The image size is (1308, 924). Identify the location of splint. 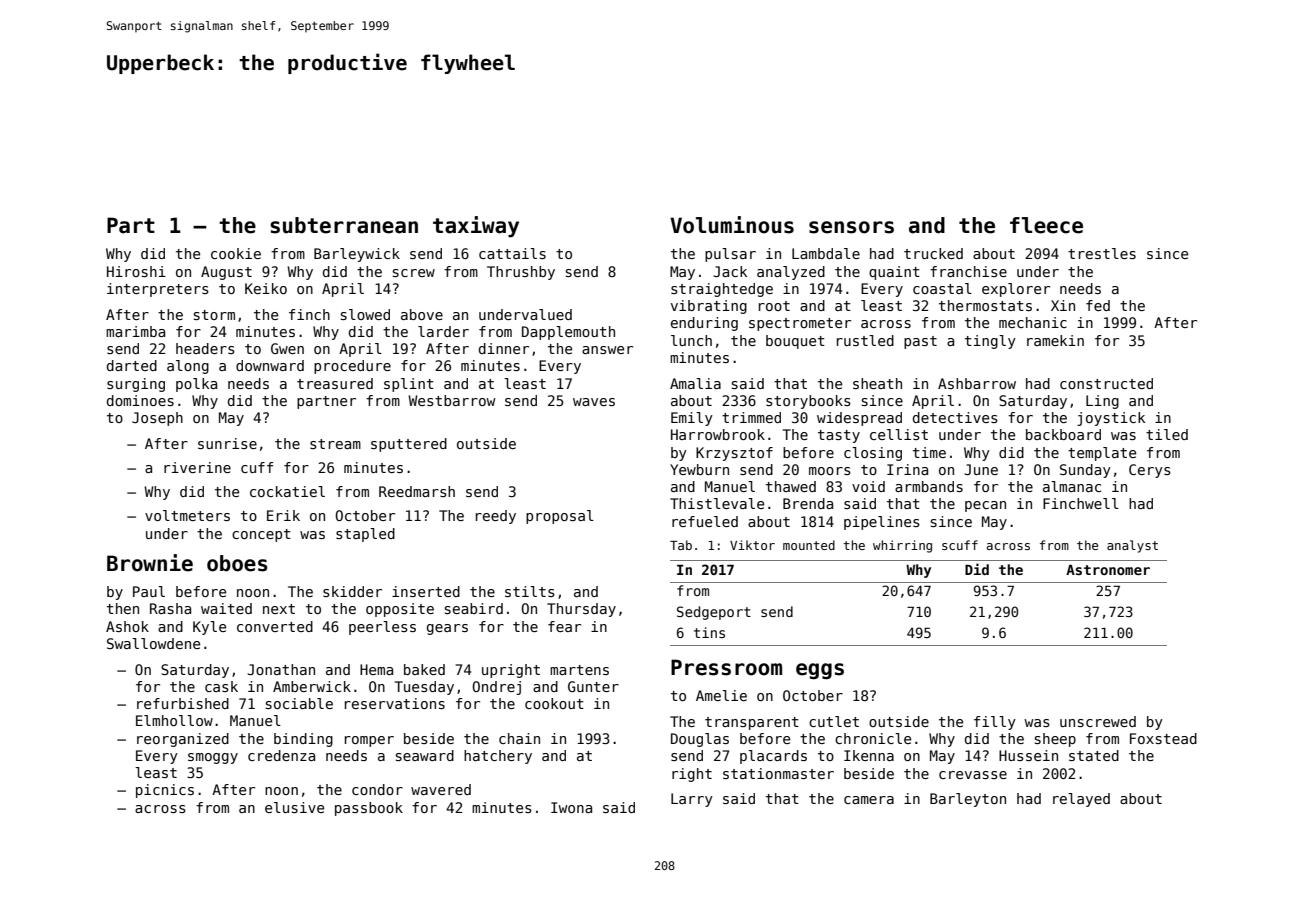
(409, 385).
